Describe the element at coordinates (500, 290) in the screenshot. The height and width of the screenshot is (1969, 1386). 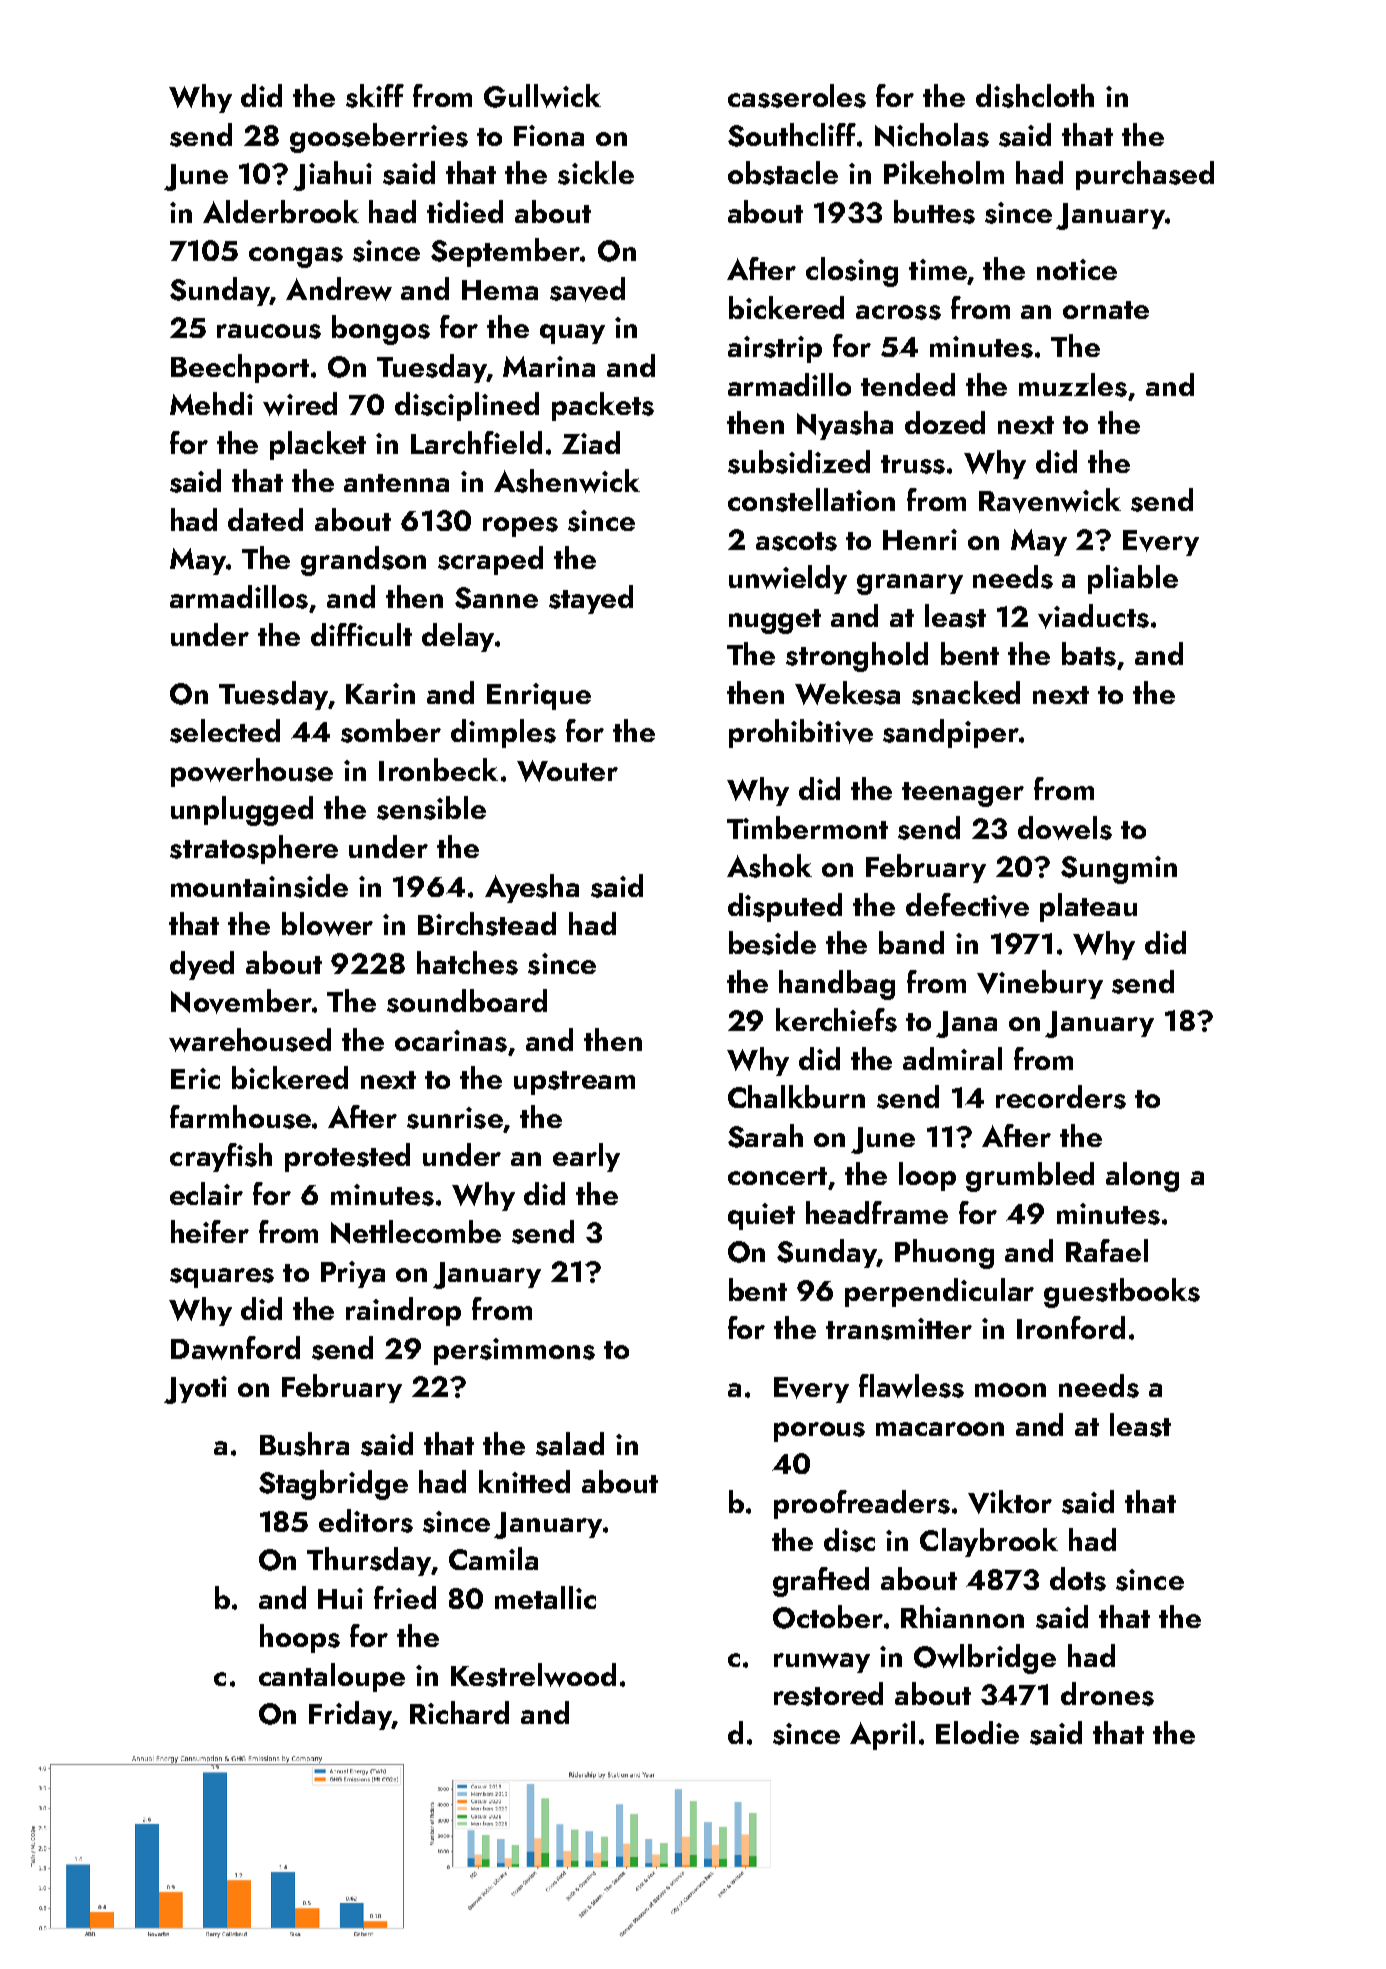
I see `Hema` at that location.
